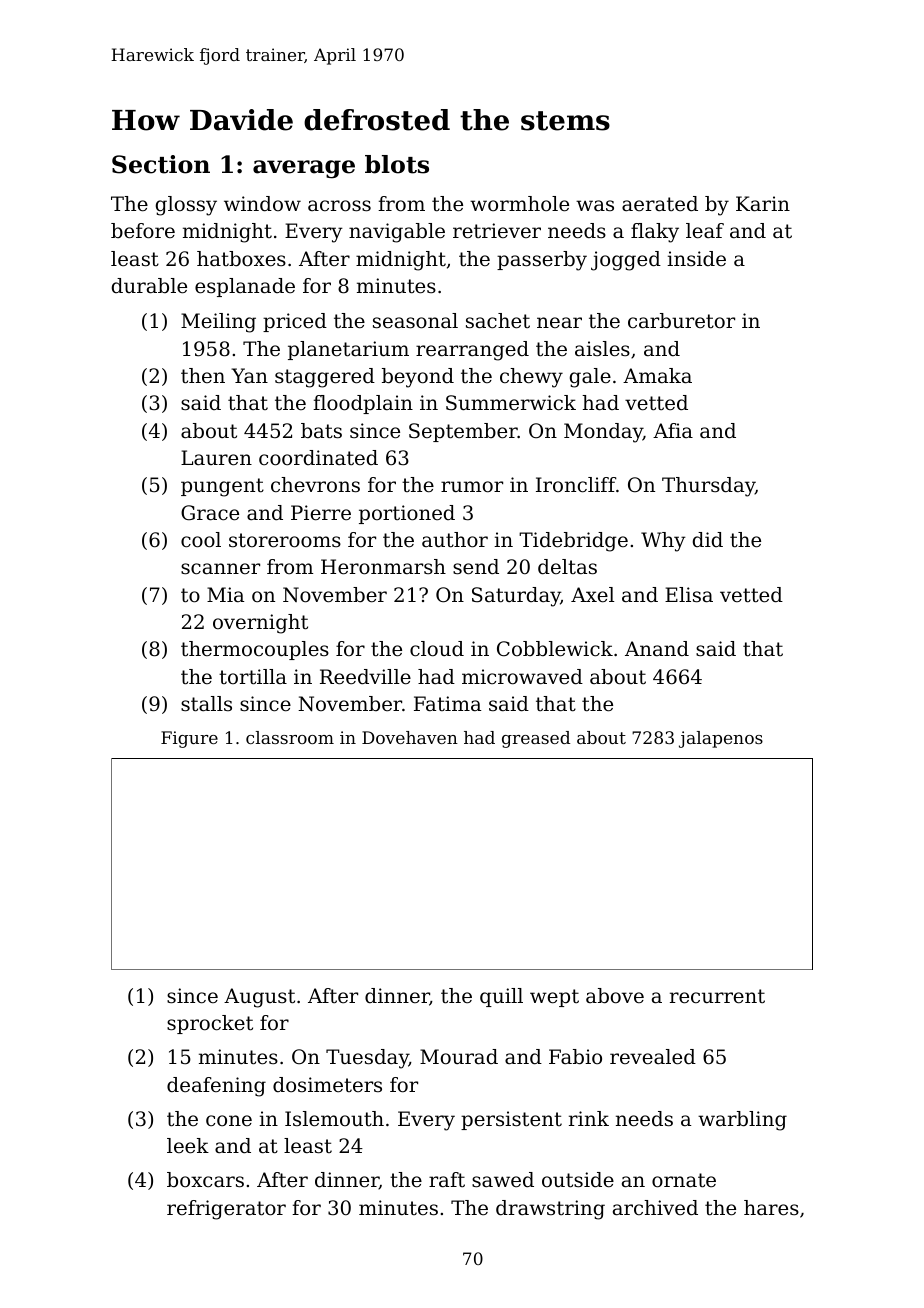  I want to click on aerated, so click(660, 204).
